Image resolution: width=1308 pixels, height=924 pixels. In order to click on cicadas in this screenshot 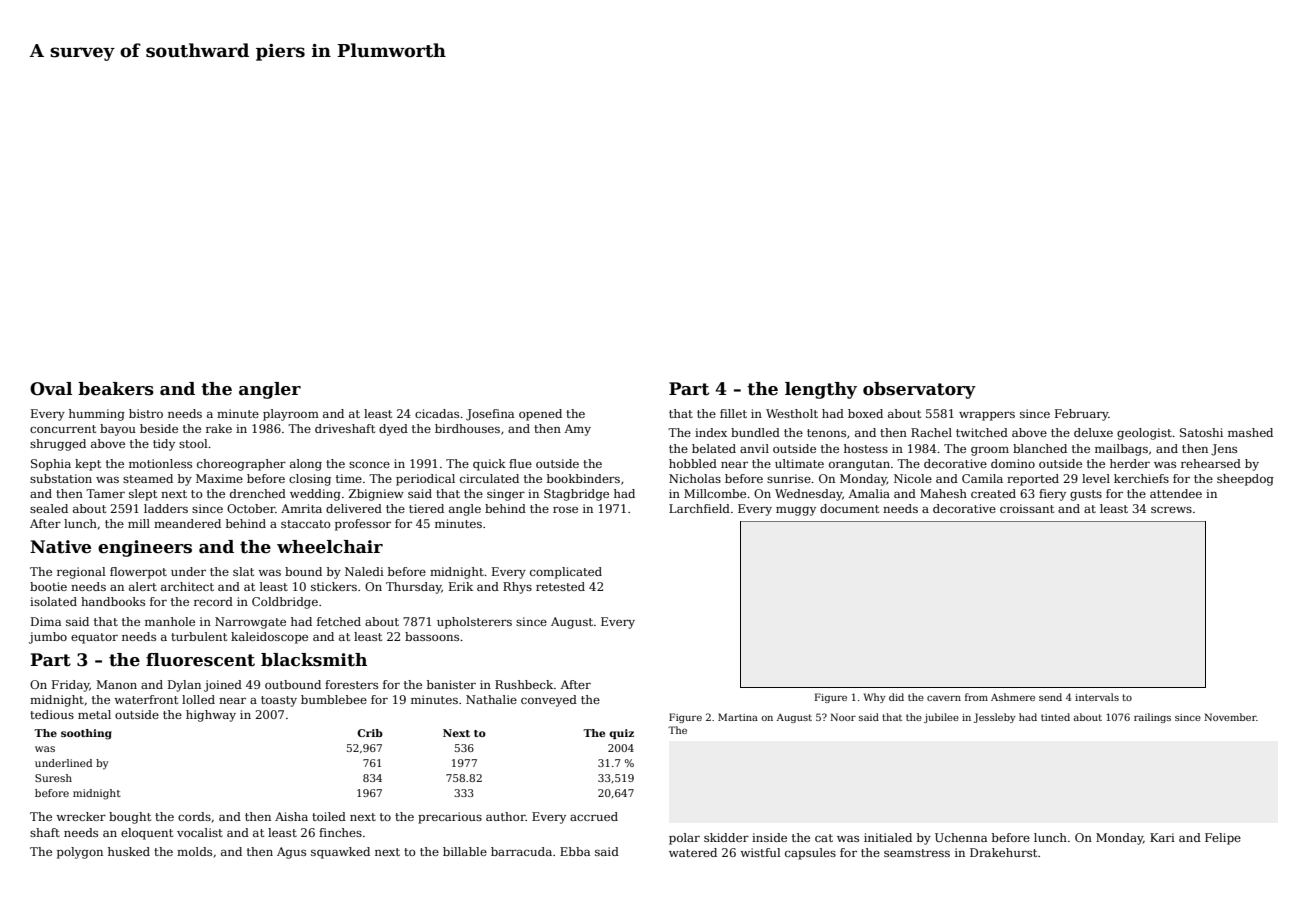, I will do `click(437, 413)`.
